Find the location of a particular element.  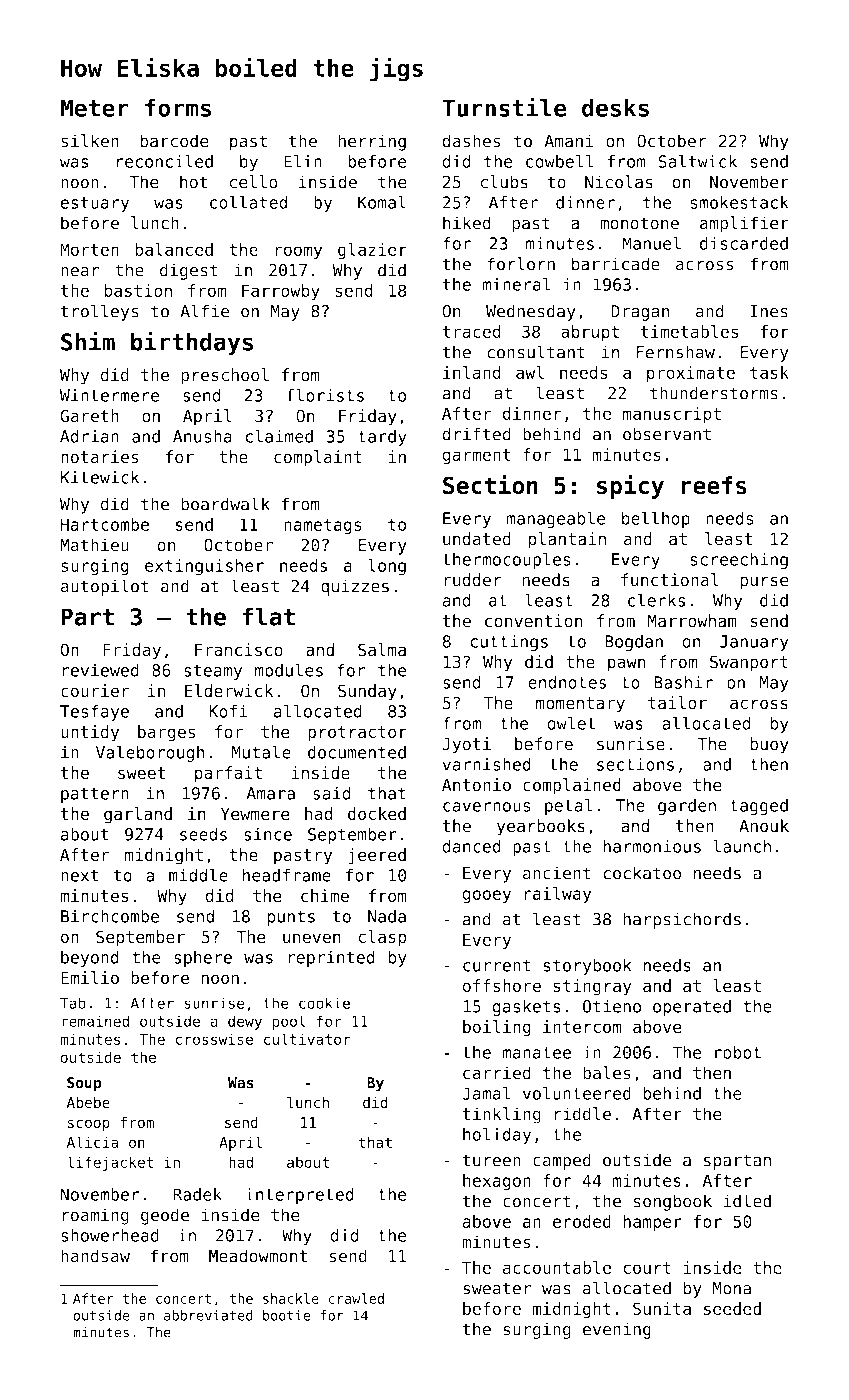

reviewed is located at coordinates (100, 670).
